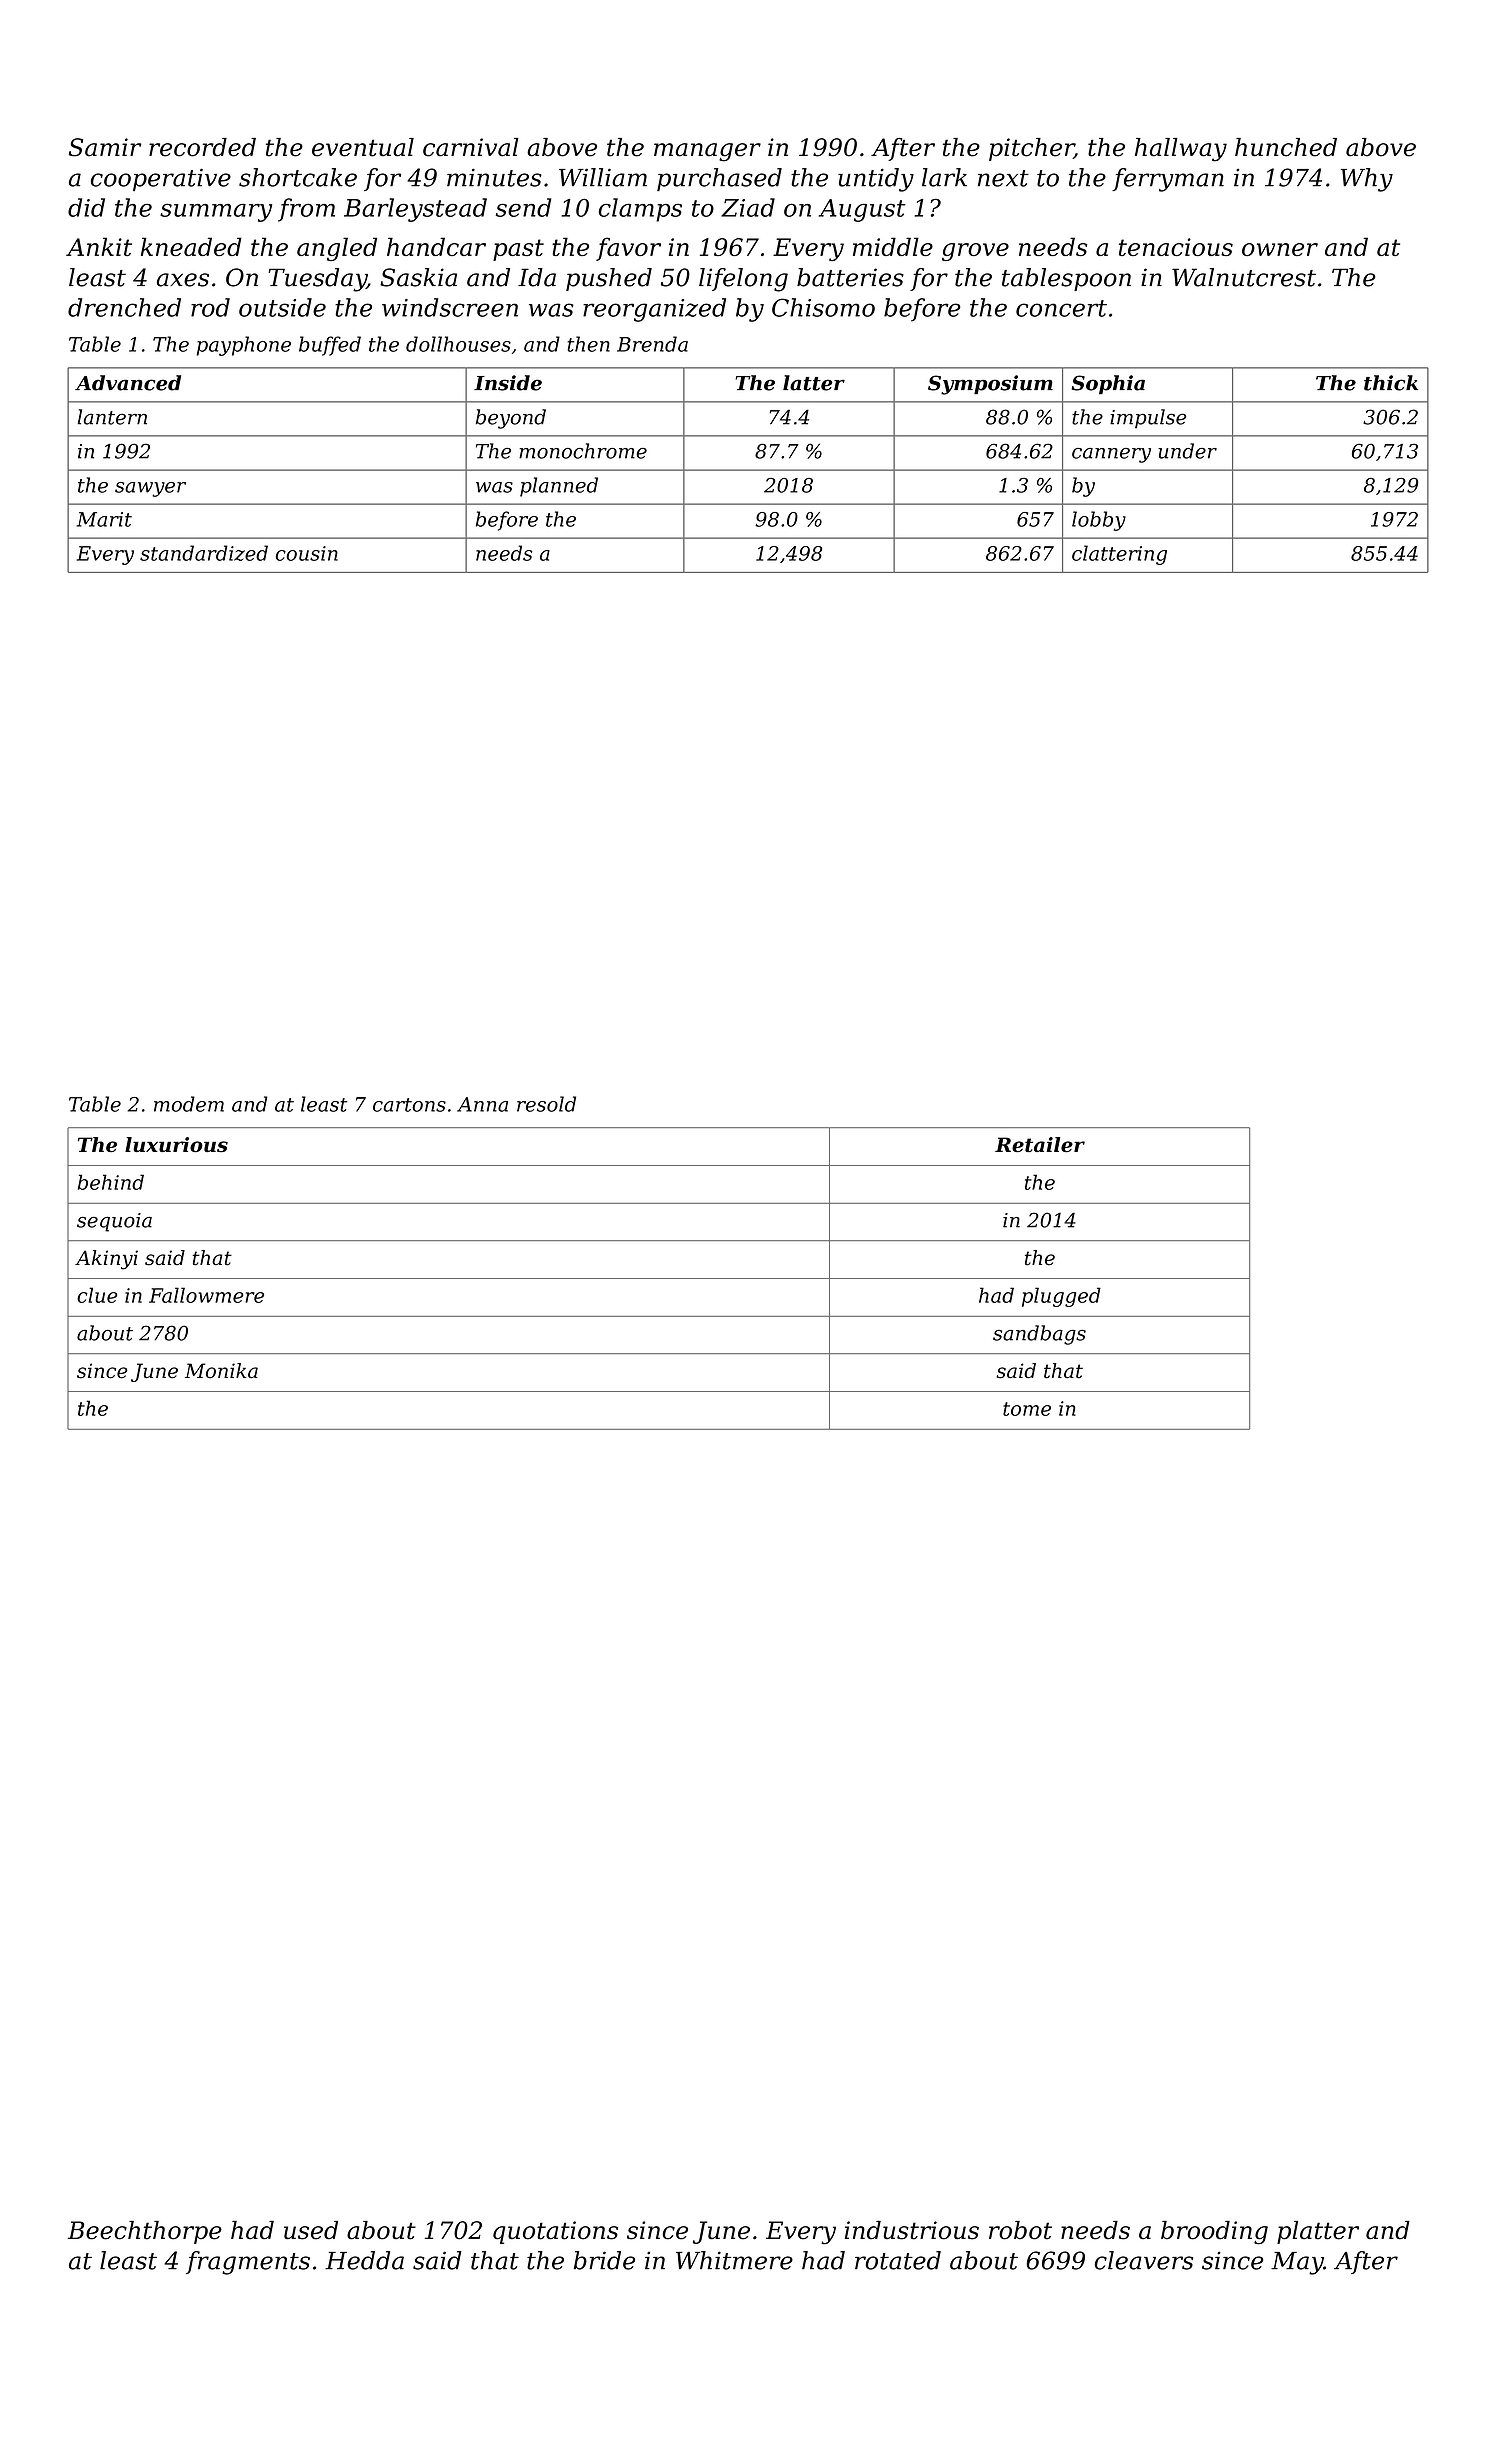  I want to click on sandbags, so click(1039, 1335).
